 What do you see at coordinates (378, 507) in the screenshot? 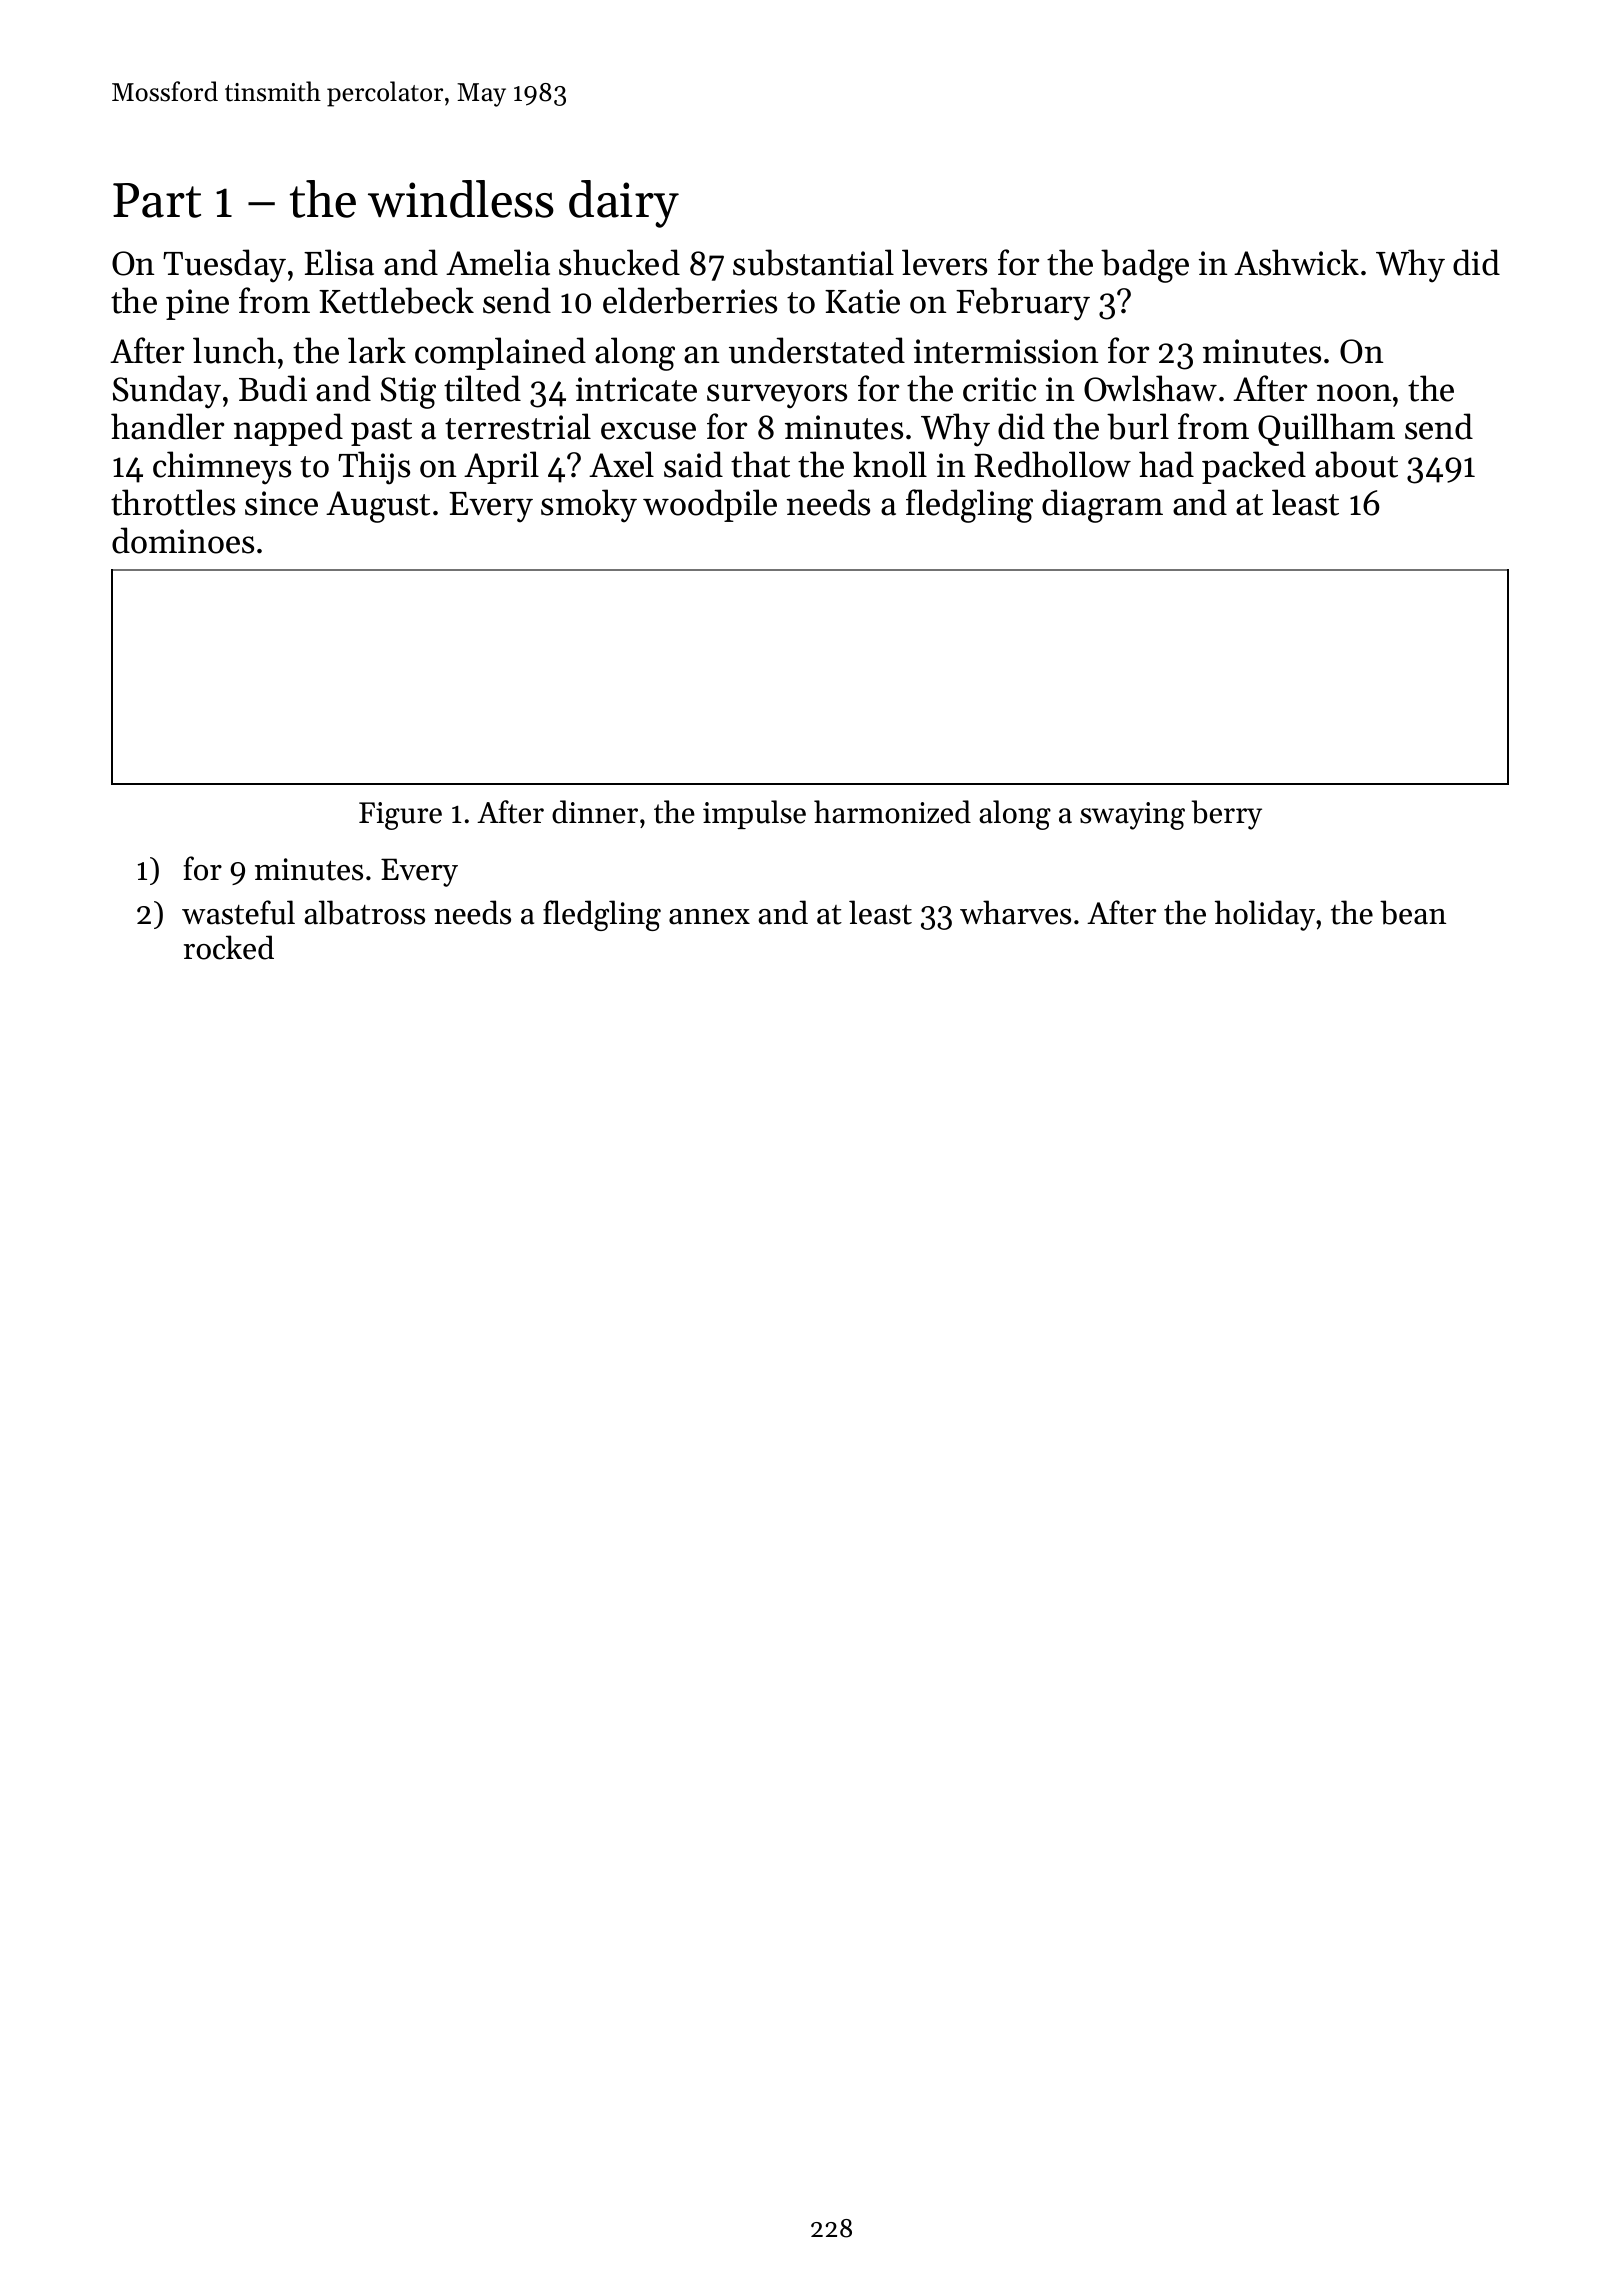
I see `August` at bounding box center [378, 507].
